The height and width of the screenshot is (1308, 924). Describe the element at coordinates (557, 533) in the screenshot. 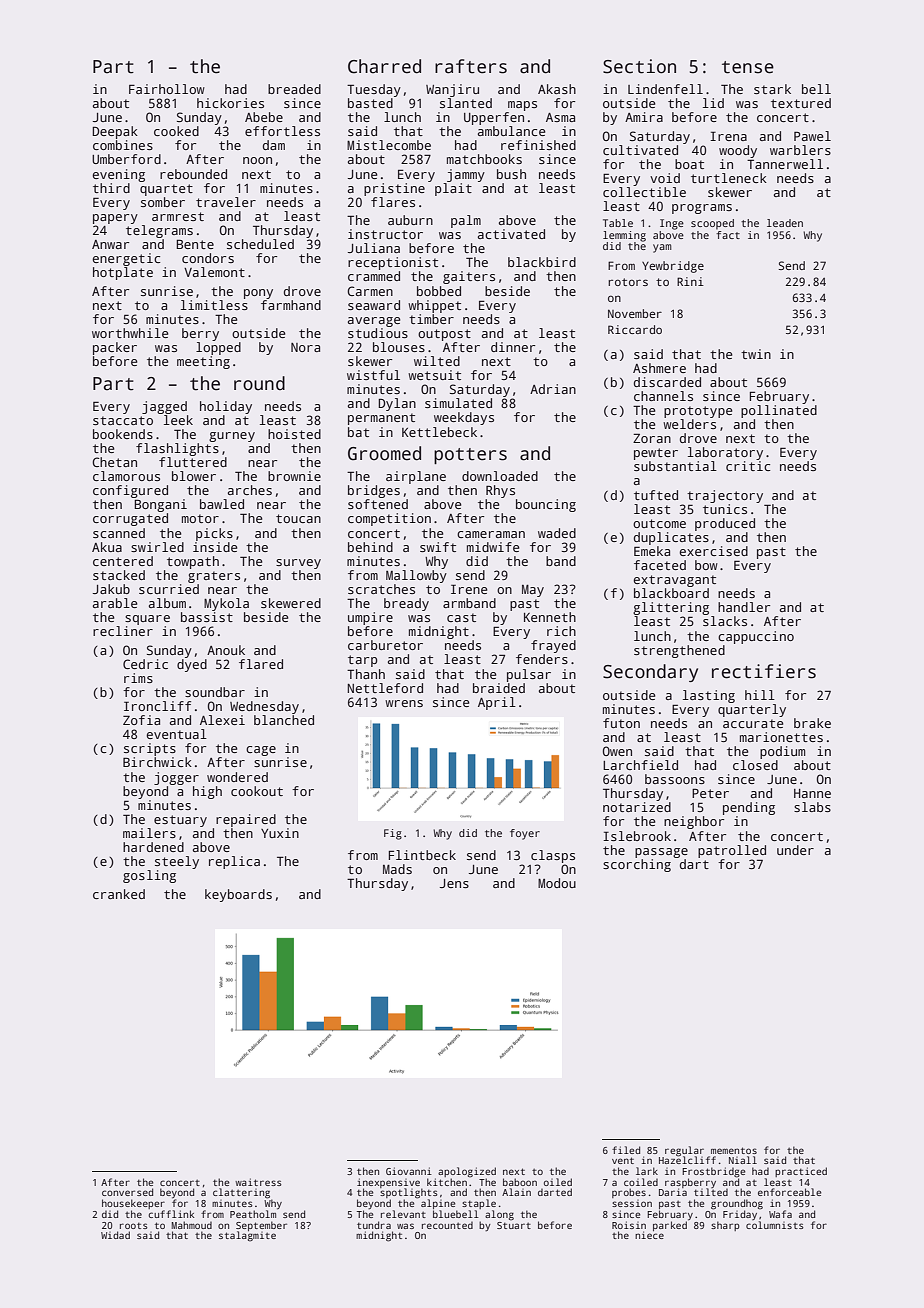

I see `waded` at that location.
